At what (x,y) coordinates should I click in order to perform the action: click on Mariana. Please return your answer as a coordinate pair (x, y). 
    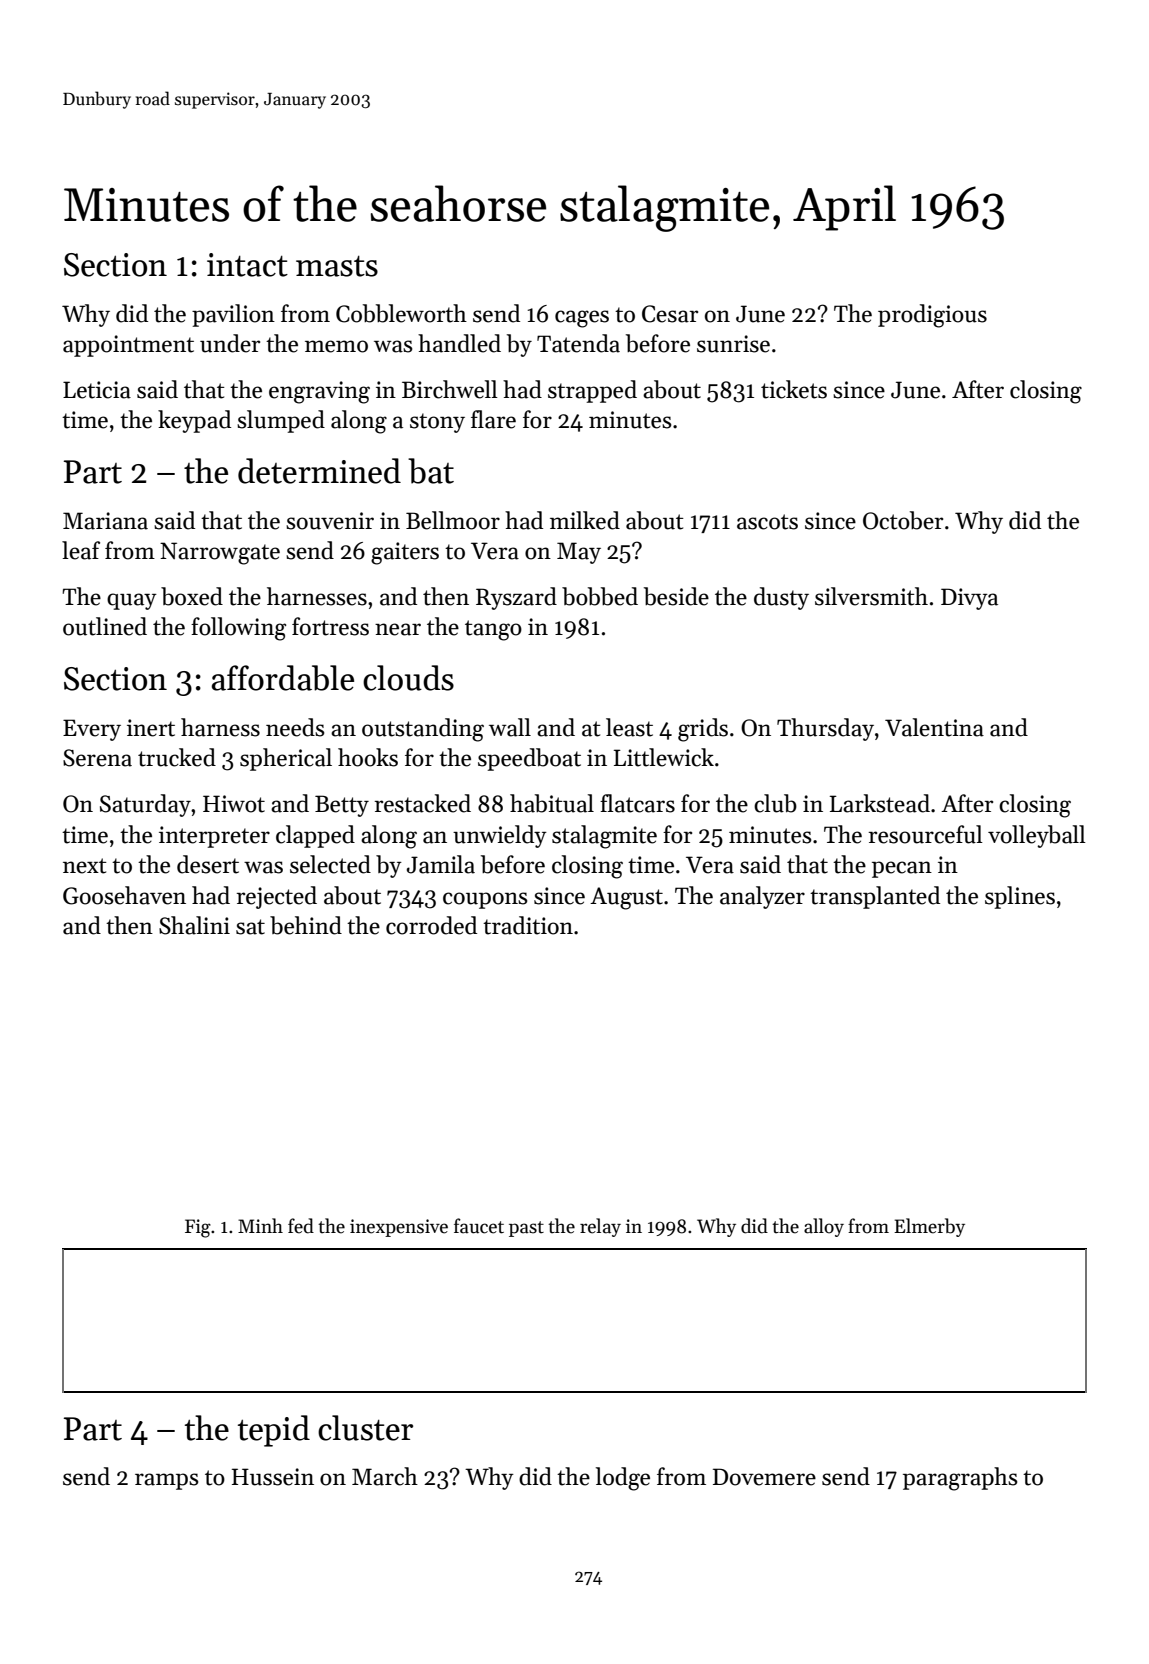
    Looking at the image, I should click on (105, 521).
